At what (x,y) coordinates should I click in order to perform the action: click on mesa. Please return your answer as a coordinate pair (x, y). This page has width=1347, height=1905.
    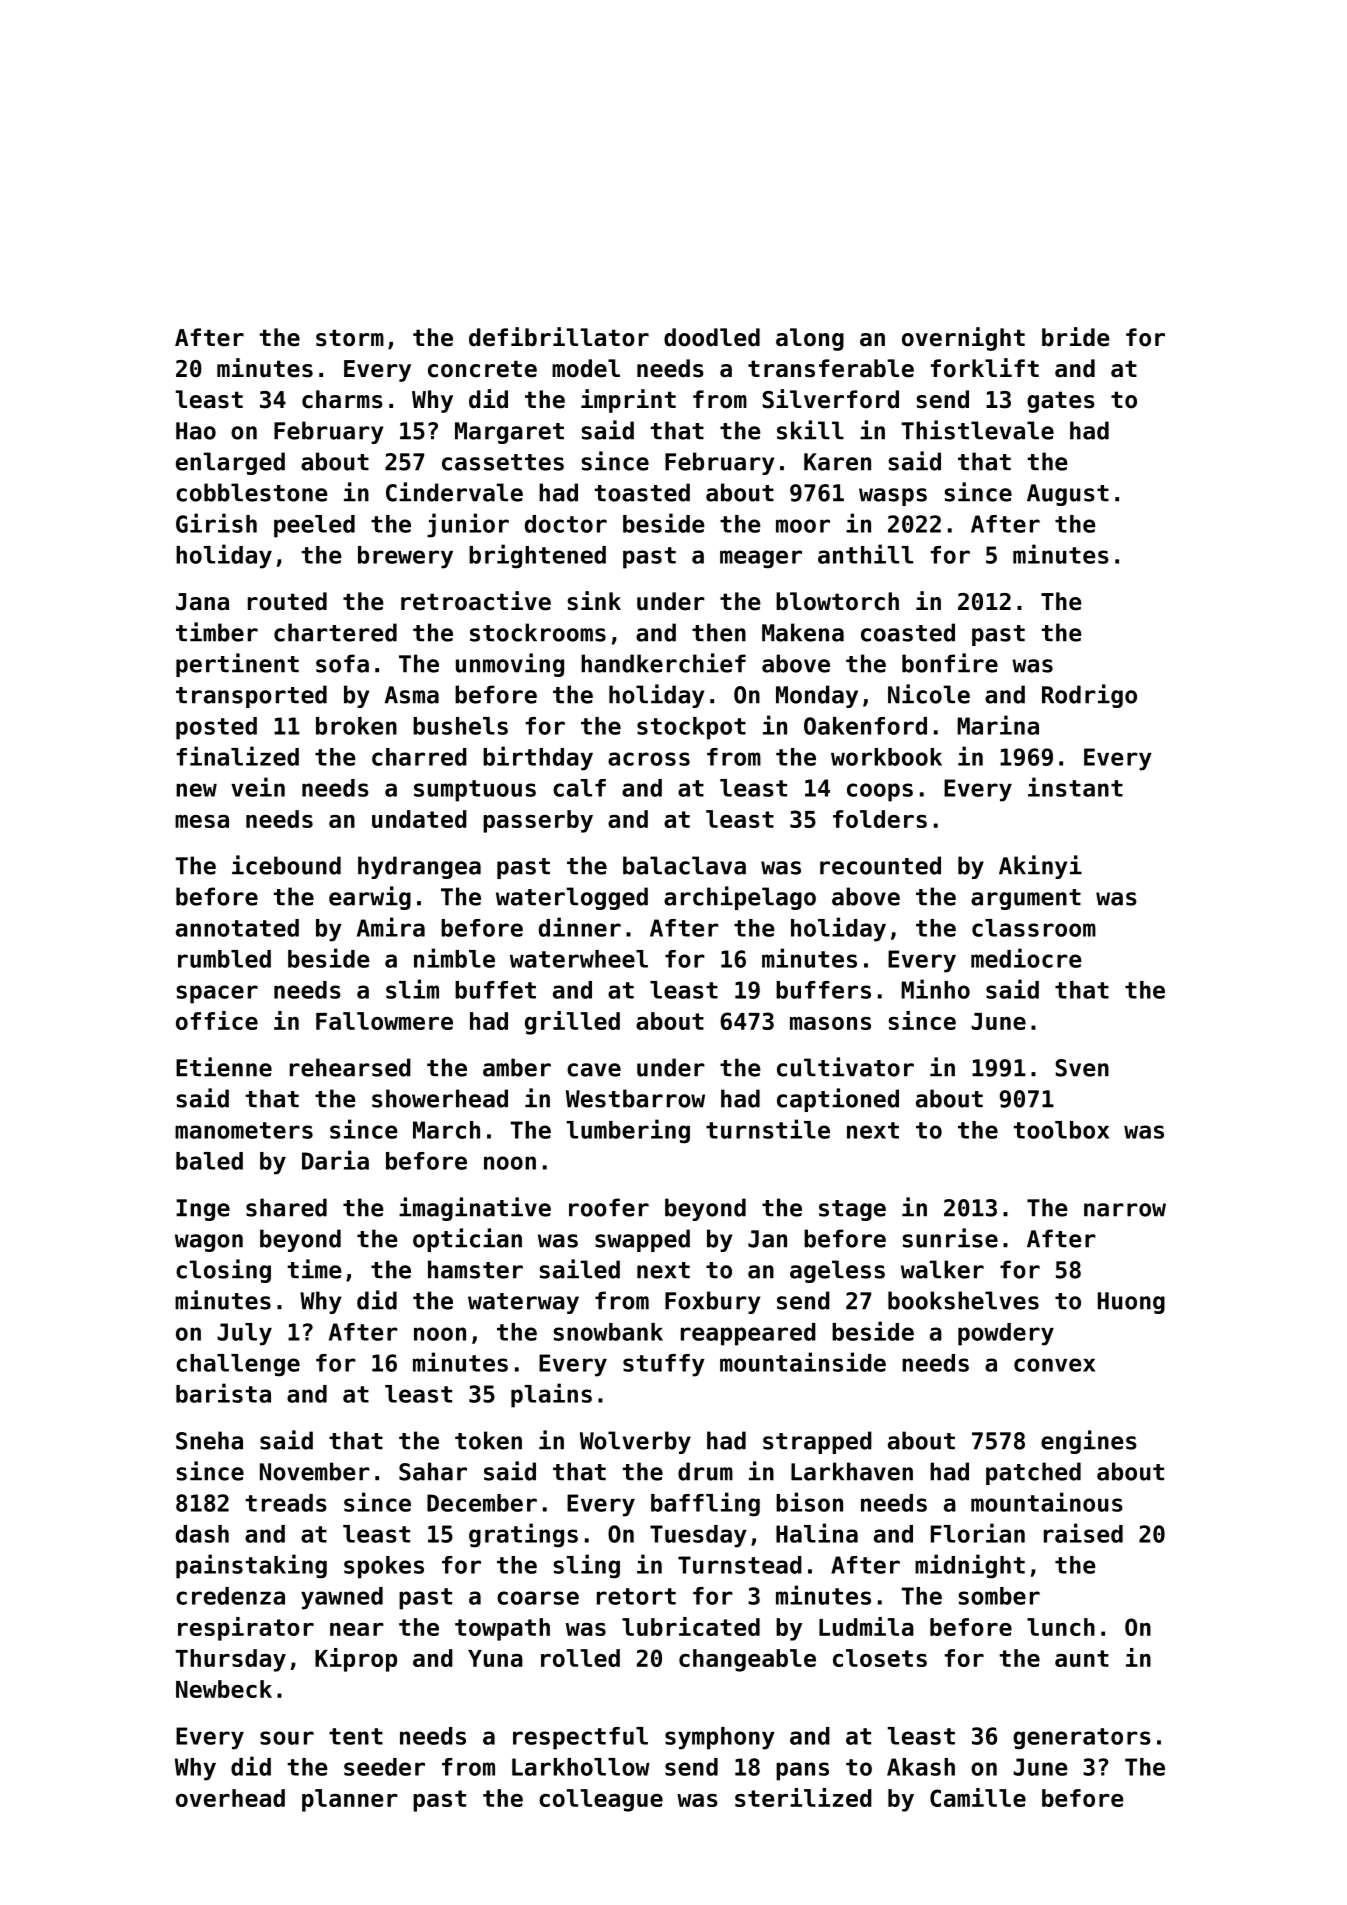
    Looking at the image, I should click on (202, 821).
